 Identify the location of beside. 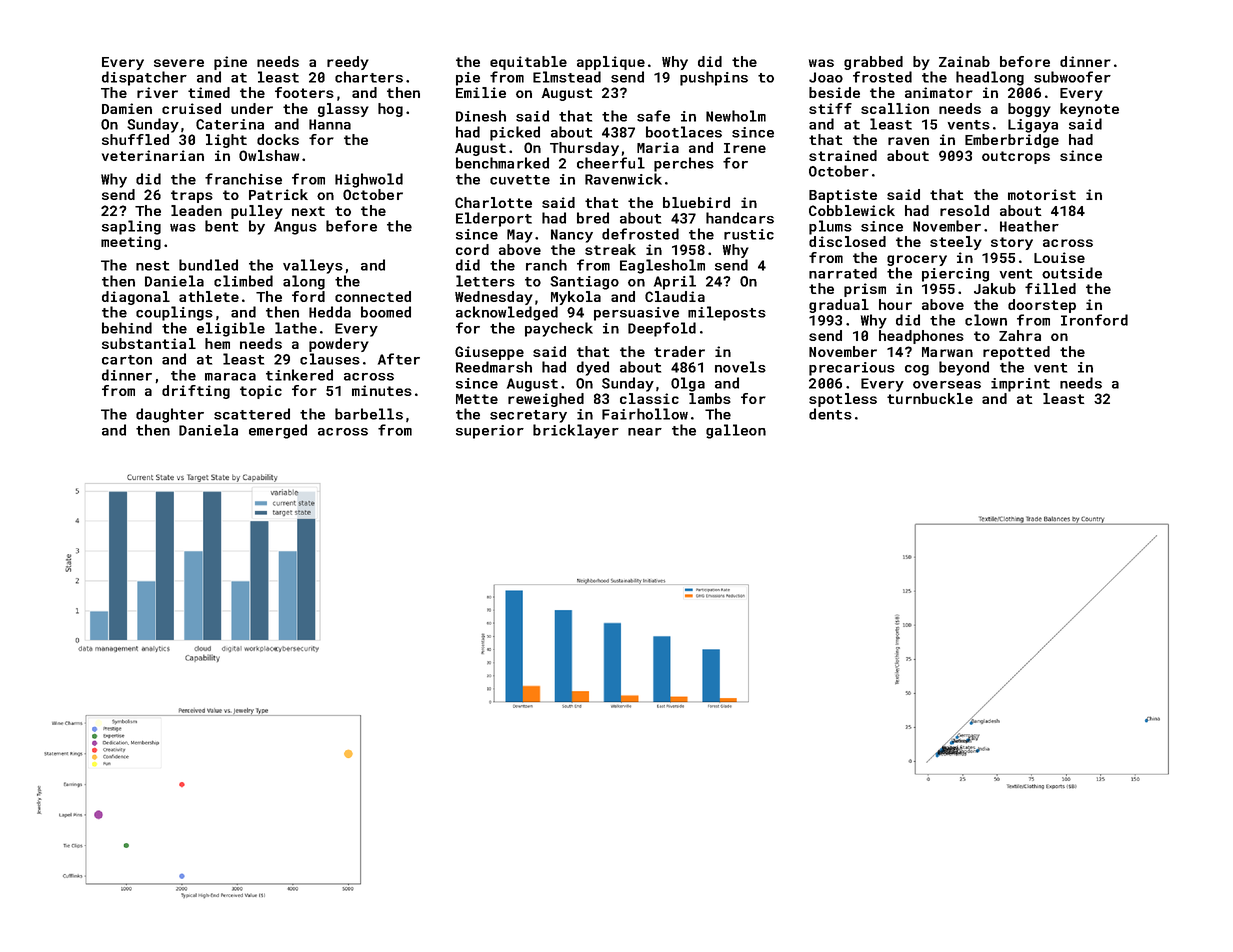
(834, 92).
